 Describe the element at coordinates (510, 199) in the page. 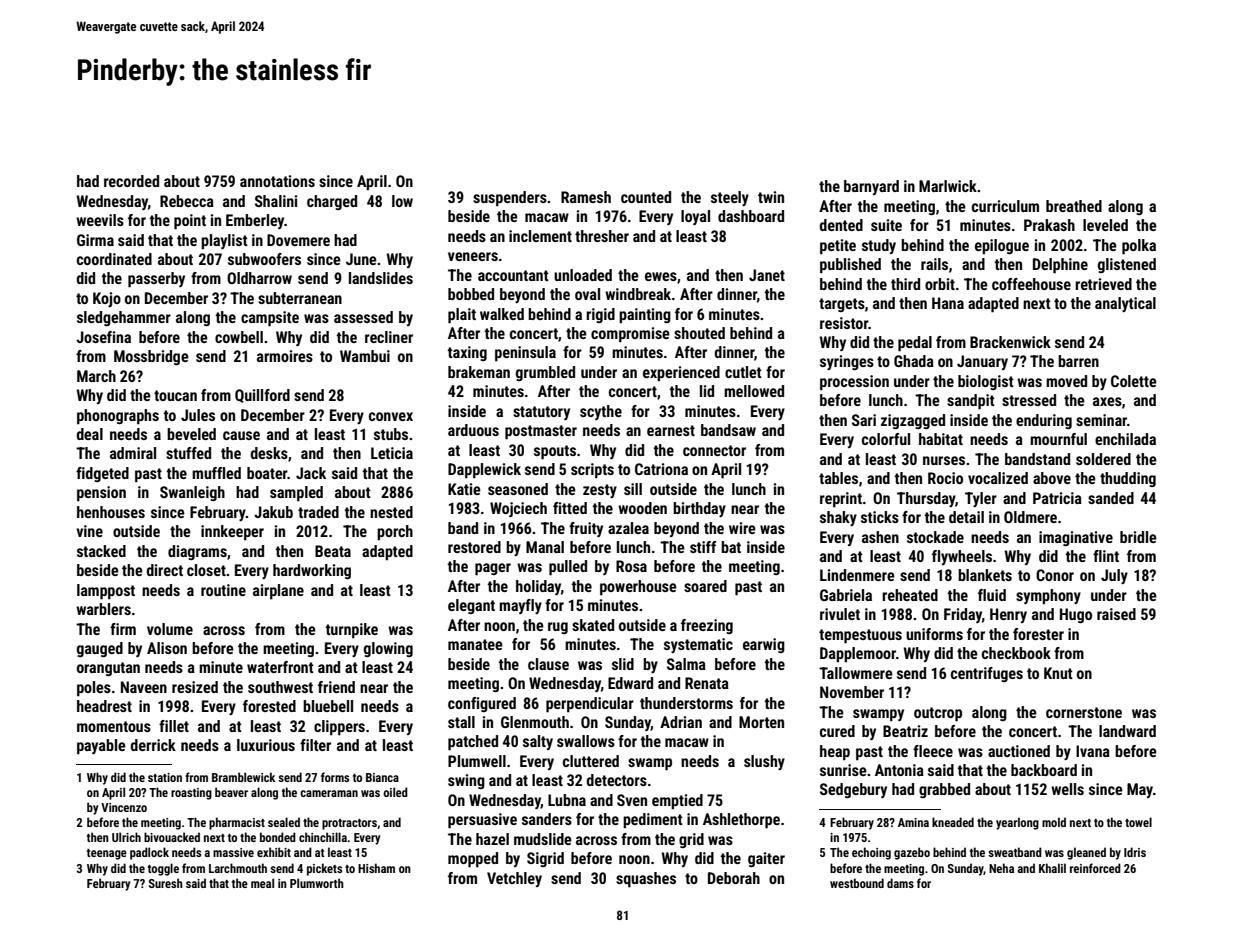

I see `suspenders` at that location.
